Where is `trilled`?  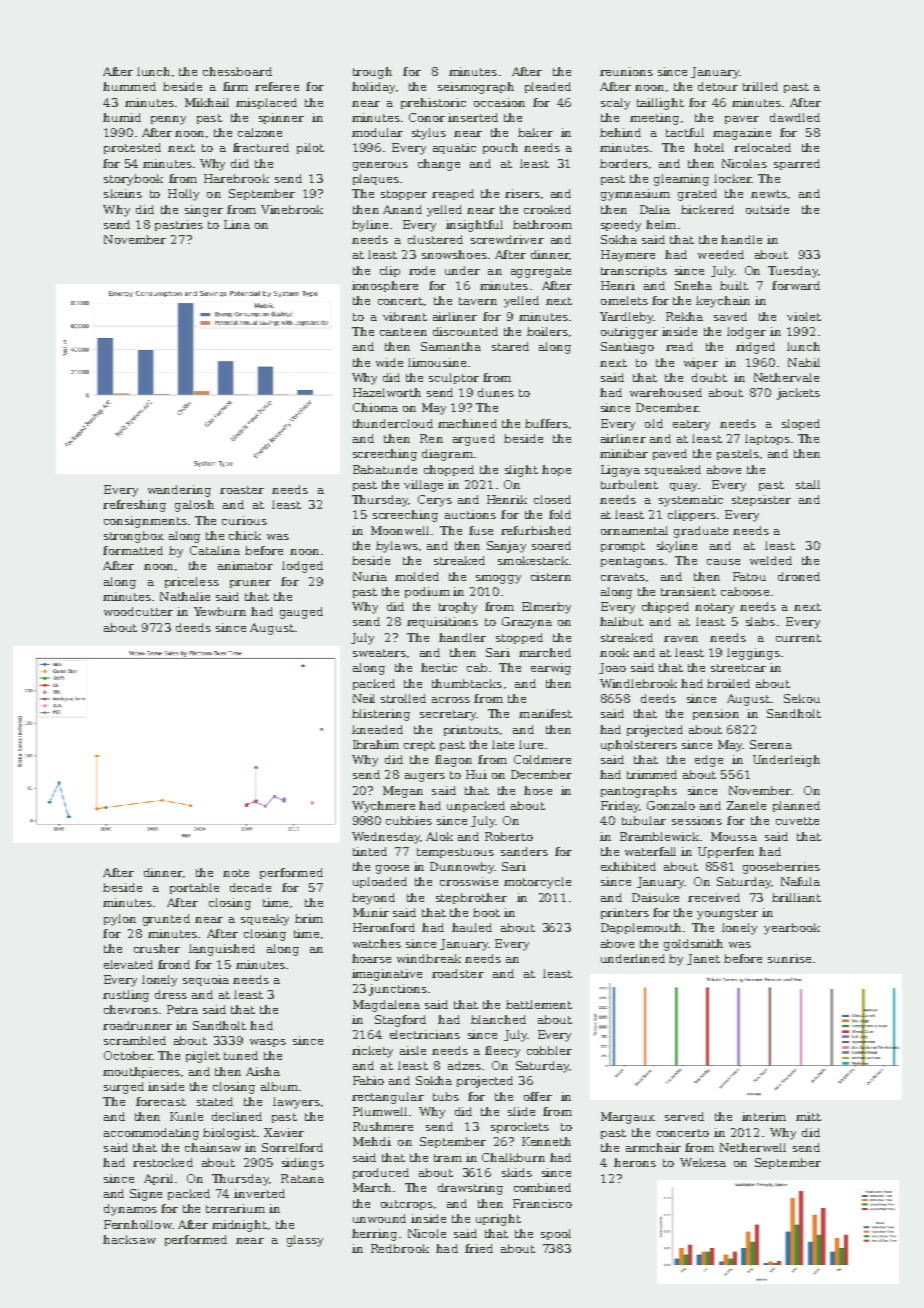
trilled is located at coordinates (760, 86).
